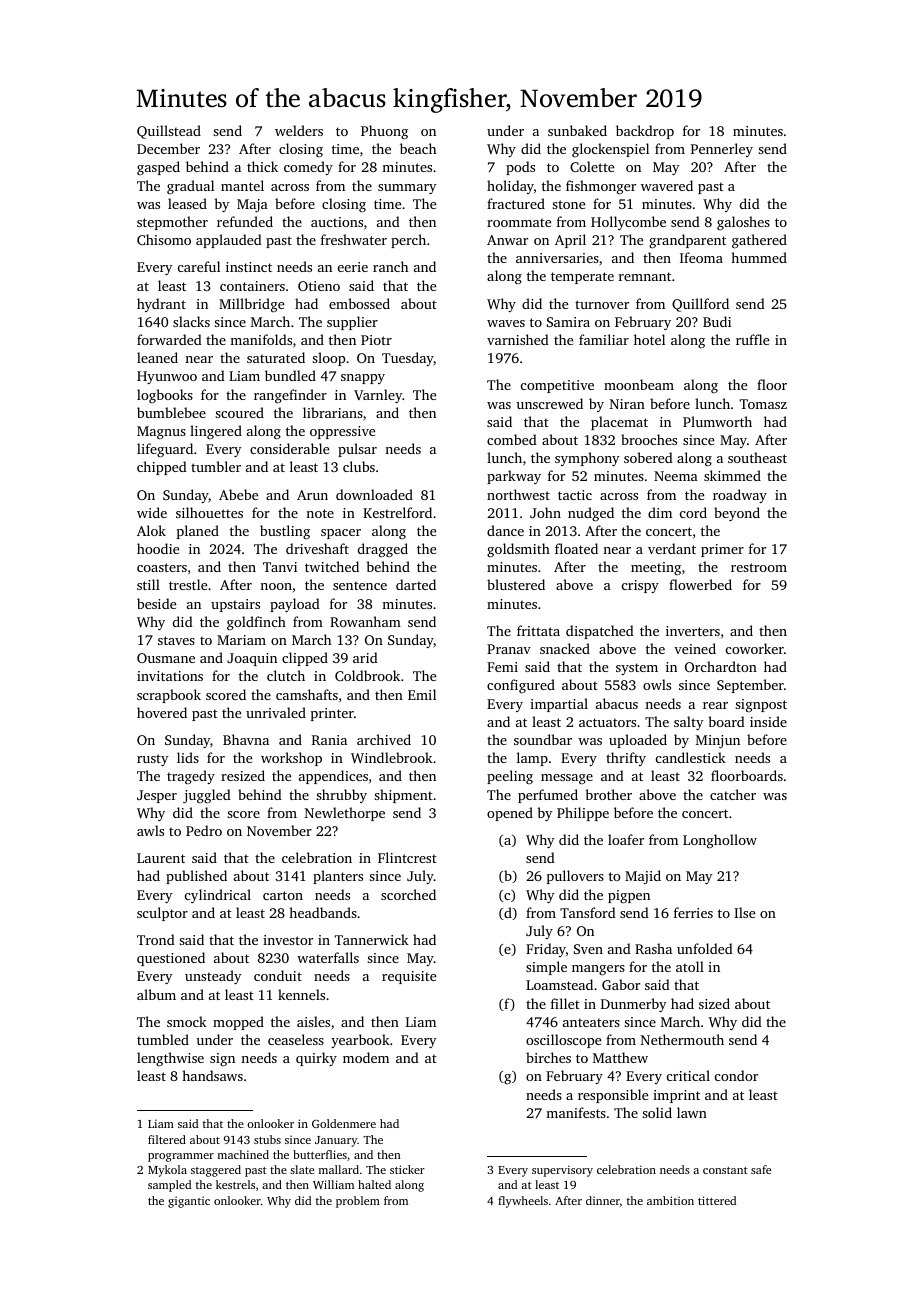 The width and height of the screenshot is (924, 1311). Describe the element at coordinates (660, 512) in the screenshot. I see `dim` at that location.
